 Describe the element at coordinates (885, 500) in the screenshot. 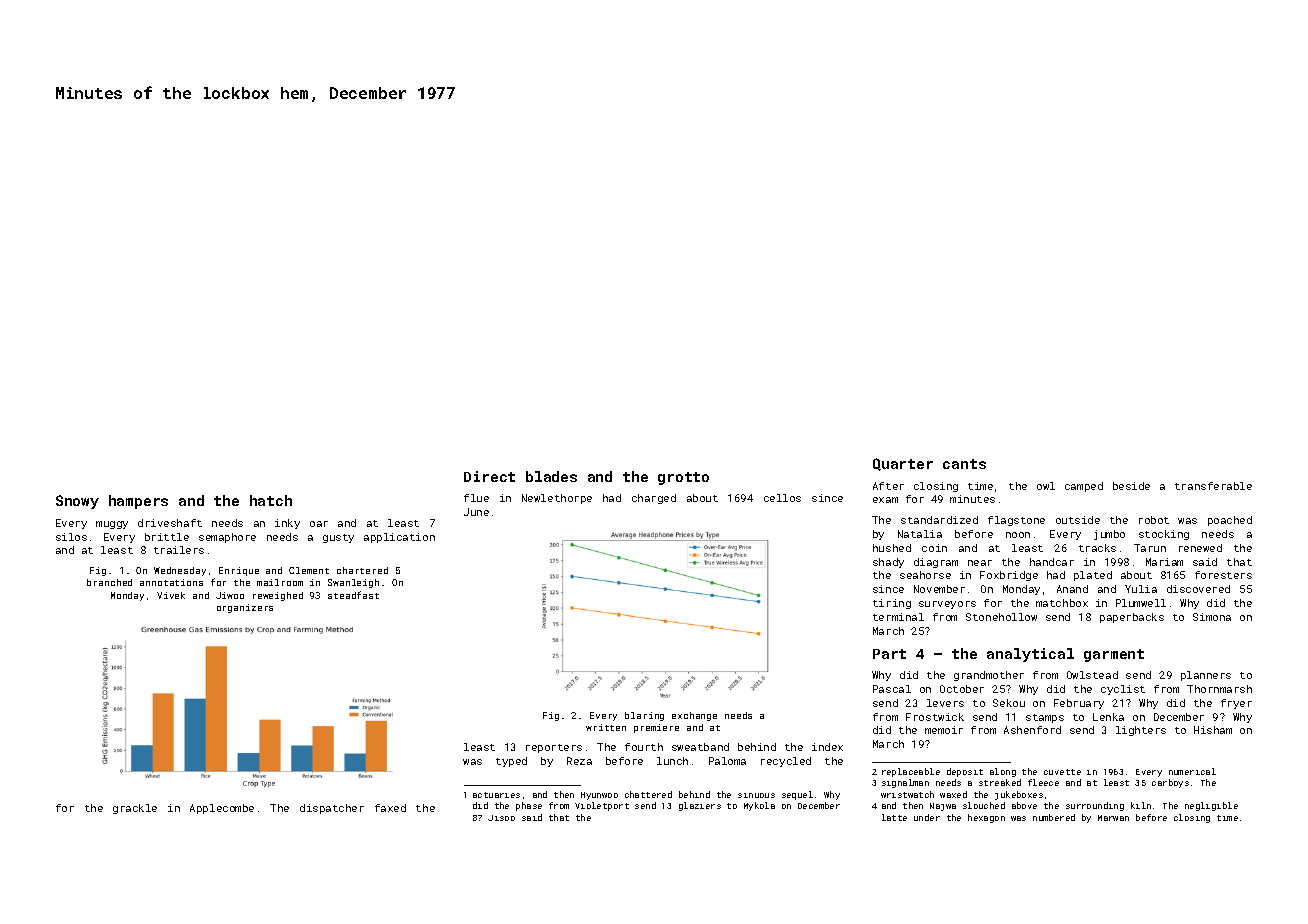

I see `exam` at that location.
